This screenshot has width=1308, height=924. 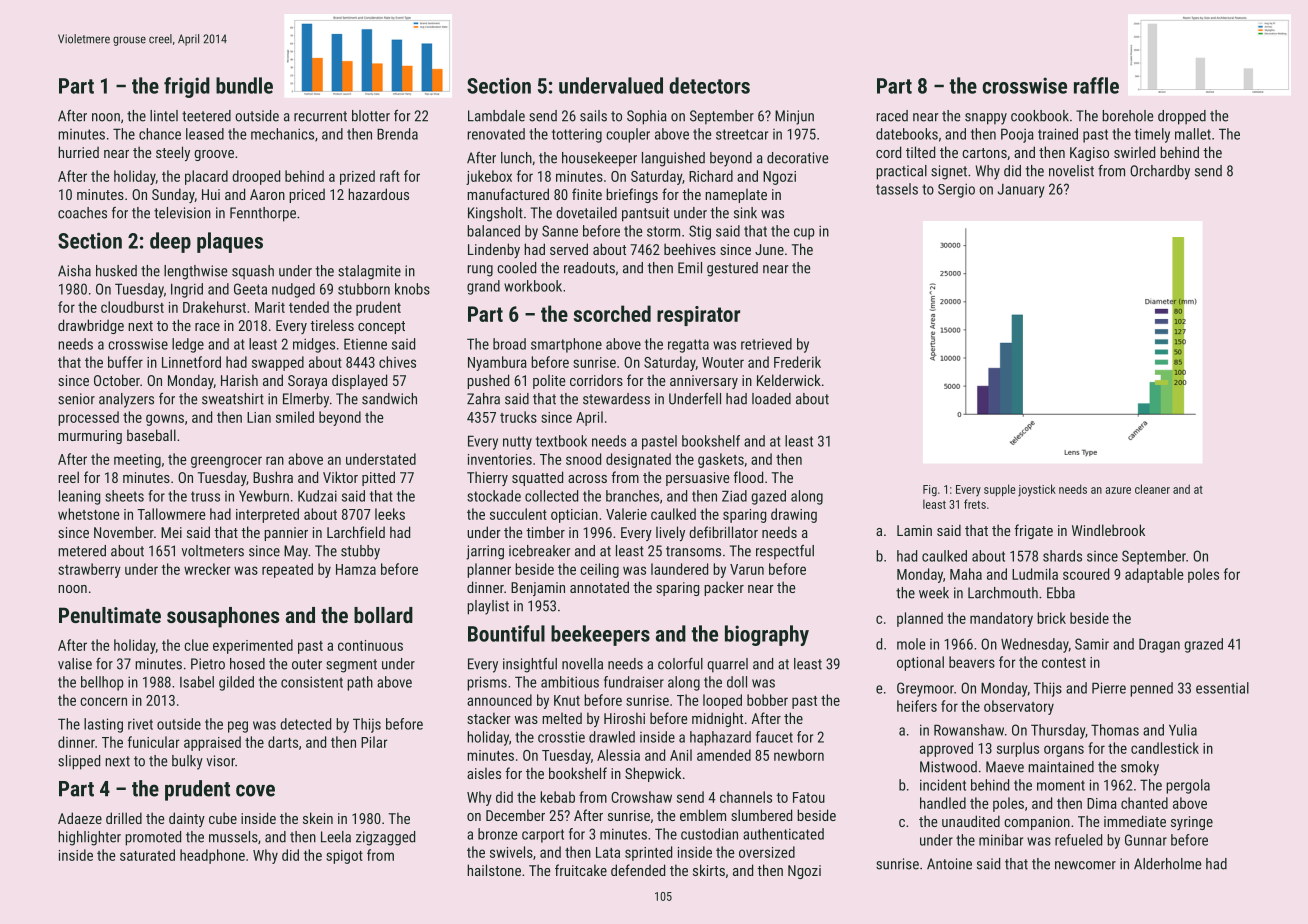 What do you see at coordinates (213, 551) in the screenshot?
I see `voltmeters` at bounding box center [213, 551].
